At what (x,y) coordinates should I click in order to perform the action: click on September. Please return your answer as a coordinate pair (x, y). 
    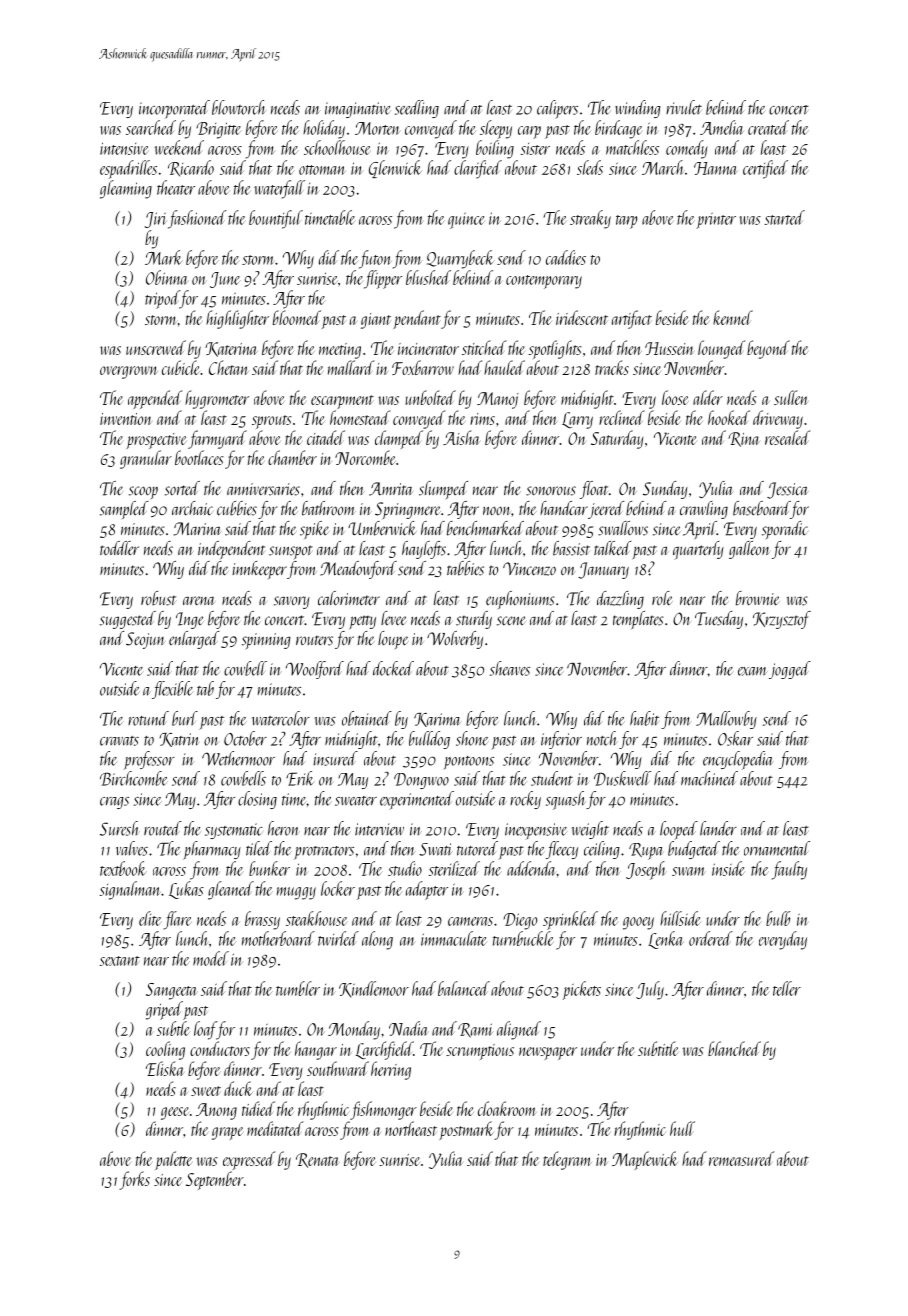
    Looking at the image, I should click on (214, 1180).
